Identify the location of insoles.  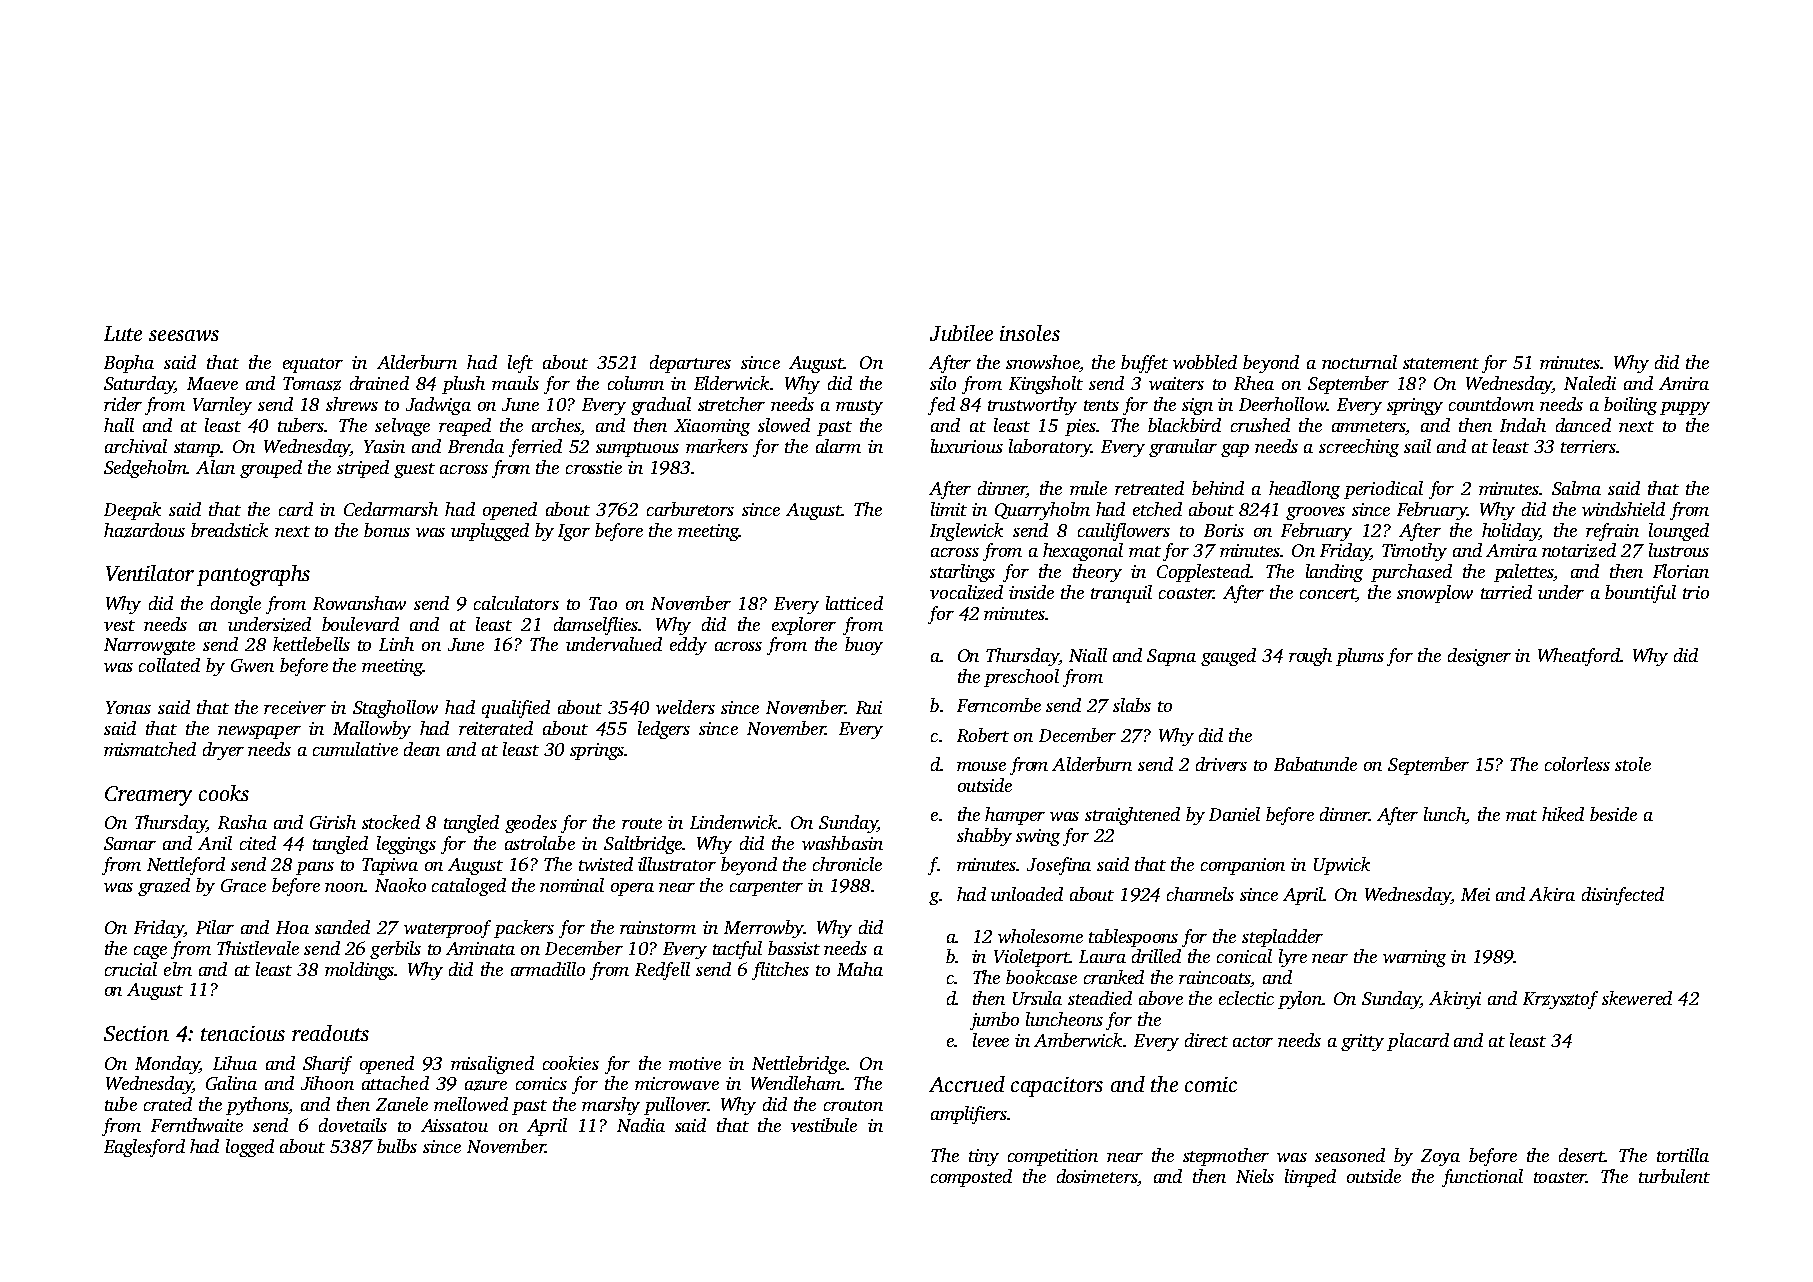
(1030, 333).
